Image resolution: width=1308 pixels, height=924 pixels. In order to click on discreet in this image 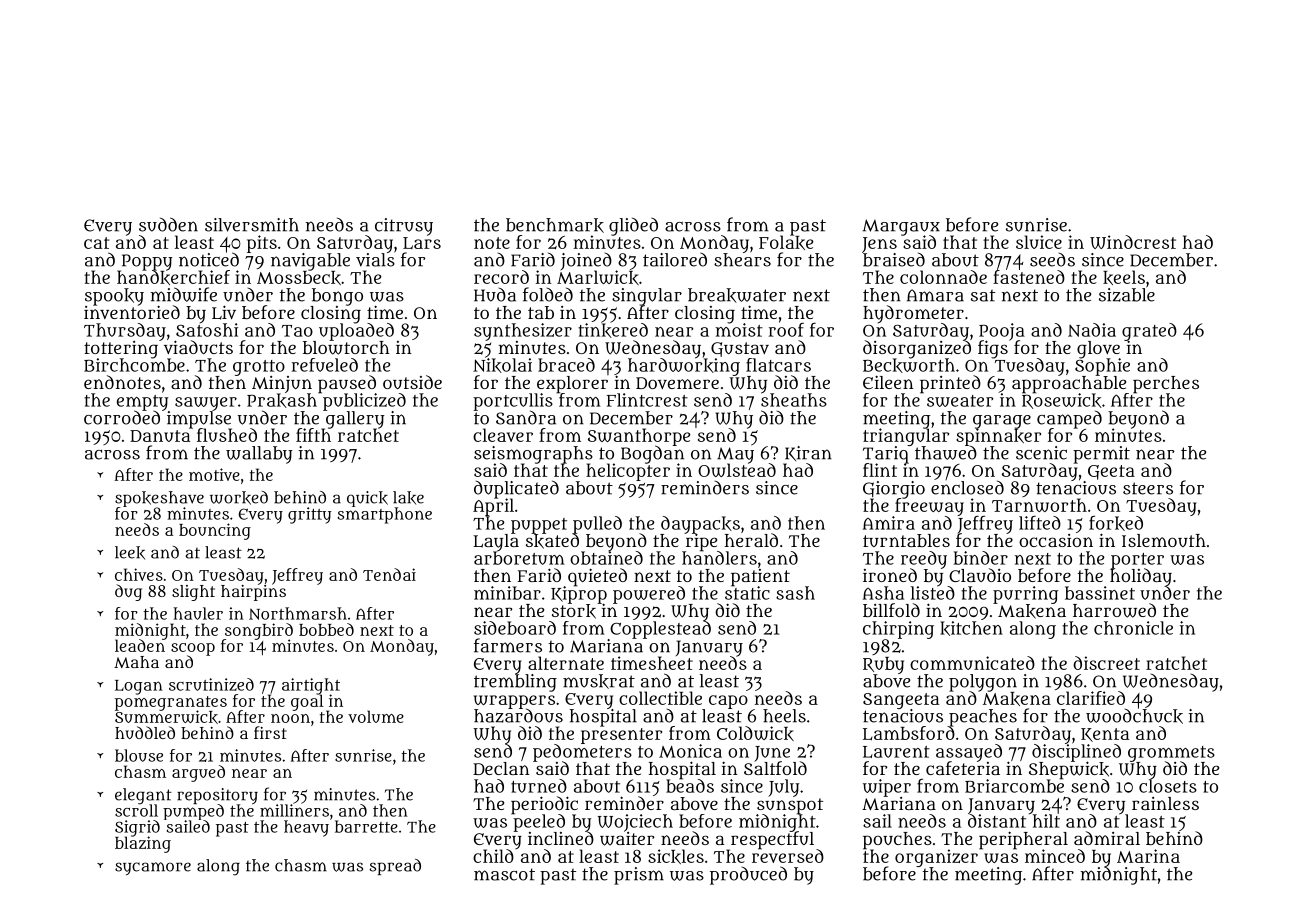, I will do `click(1106, 663)`.
